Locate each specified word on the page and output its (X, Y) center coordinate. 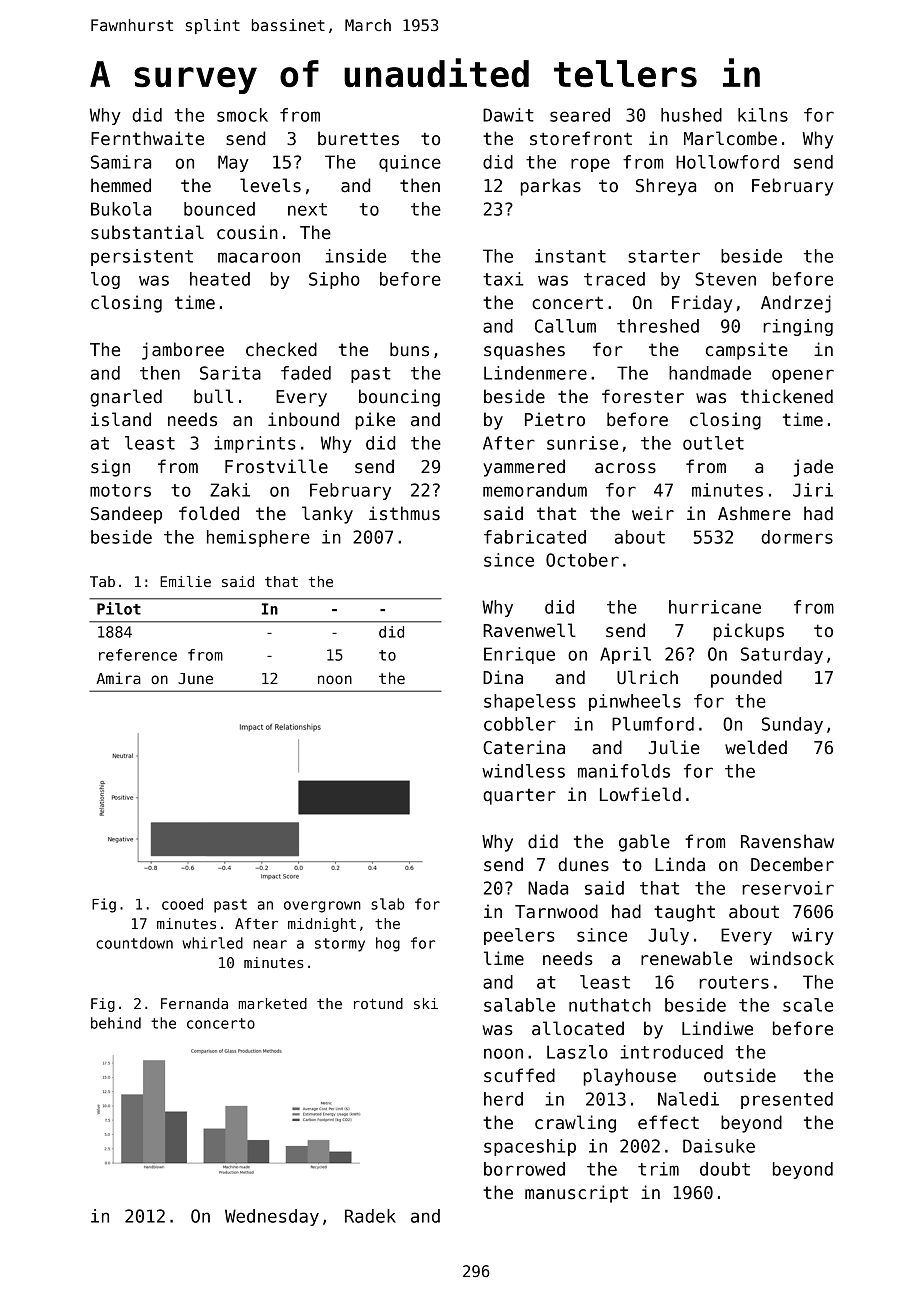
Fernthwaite (147, 138)
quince (410, 163)
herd (503, 1099)
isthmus (404, 513)
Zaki (230, 490)
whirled (212, 943)
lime (504, 958)
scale (808, 1005)
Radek (370, 1216)
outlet (713, 443)
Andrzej (796, 304)
